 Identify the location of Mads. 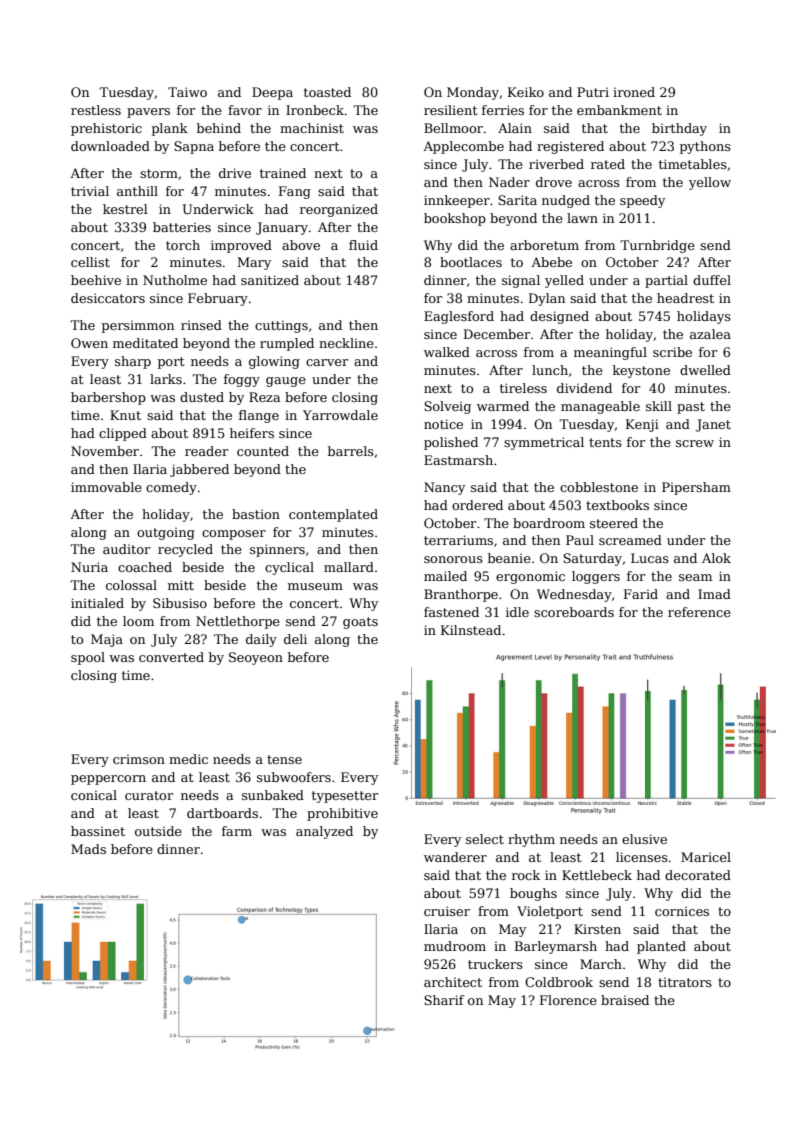
(88, 849).
